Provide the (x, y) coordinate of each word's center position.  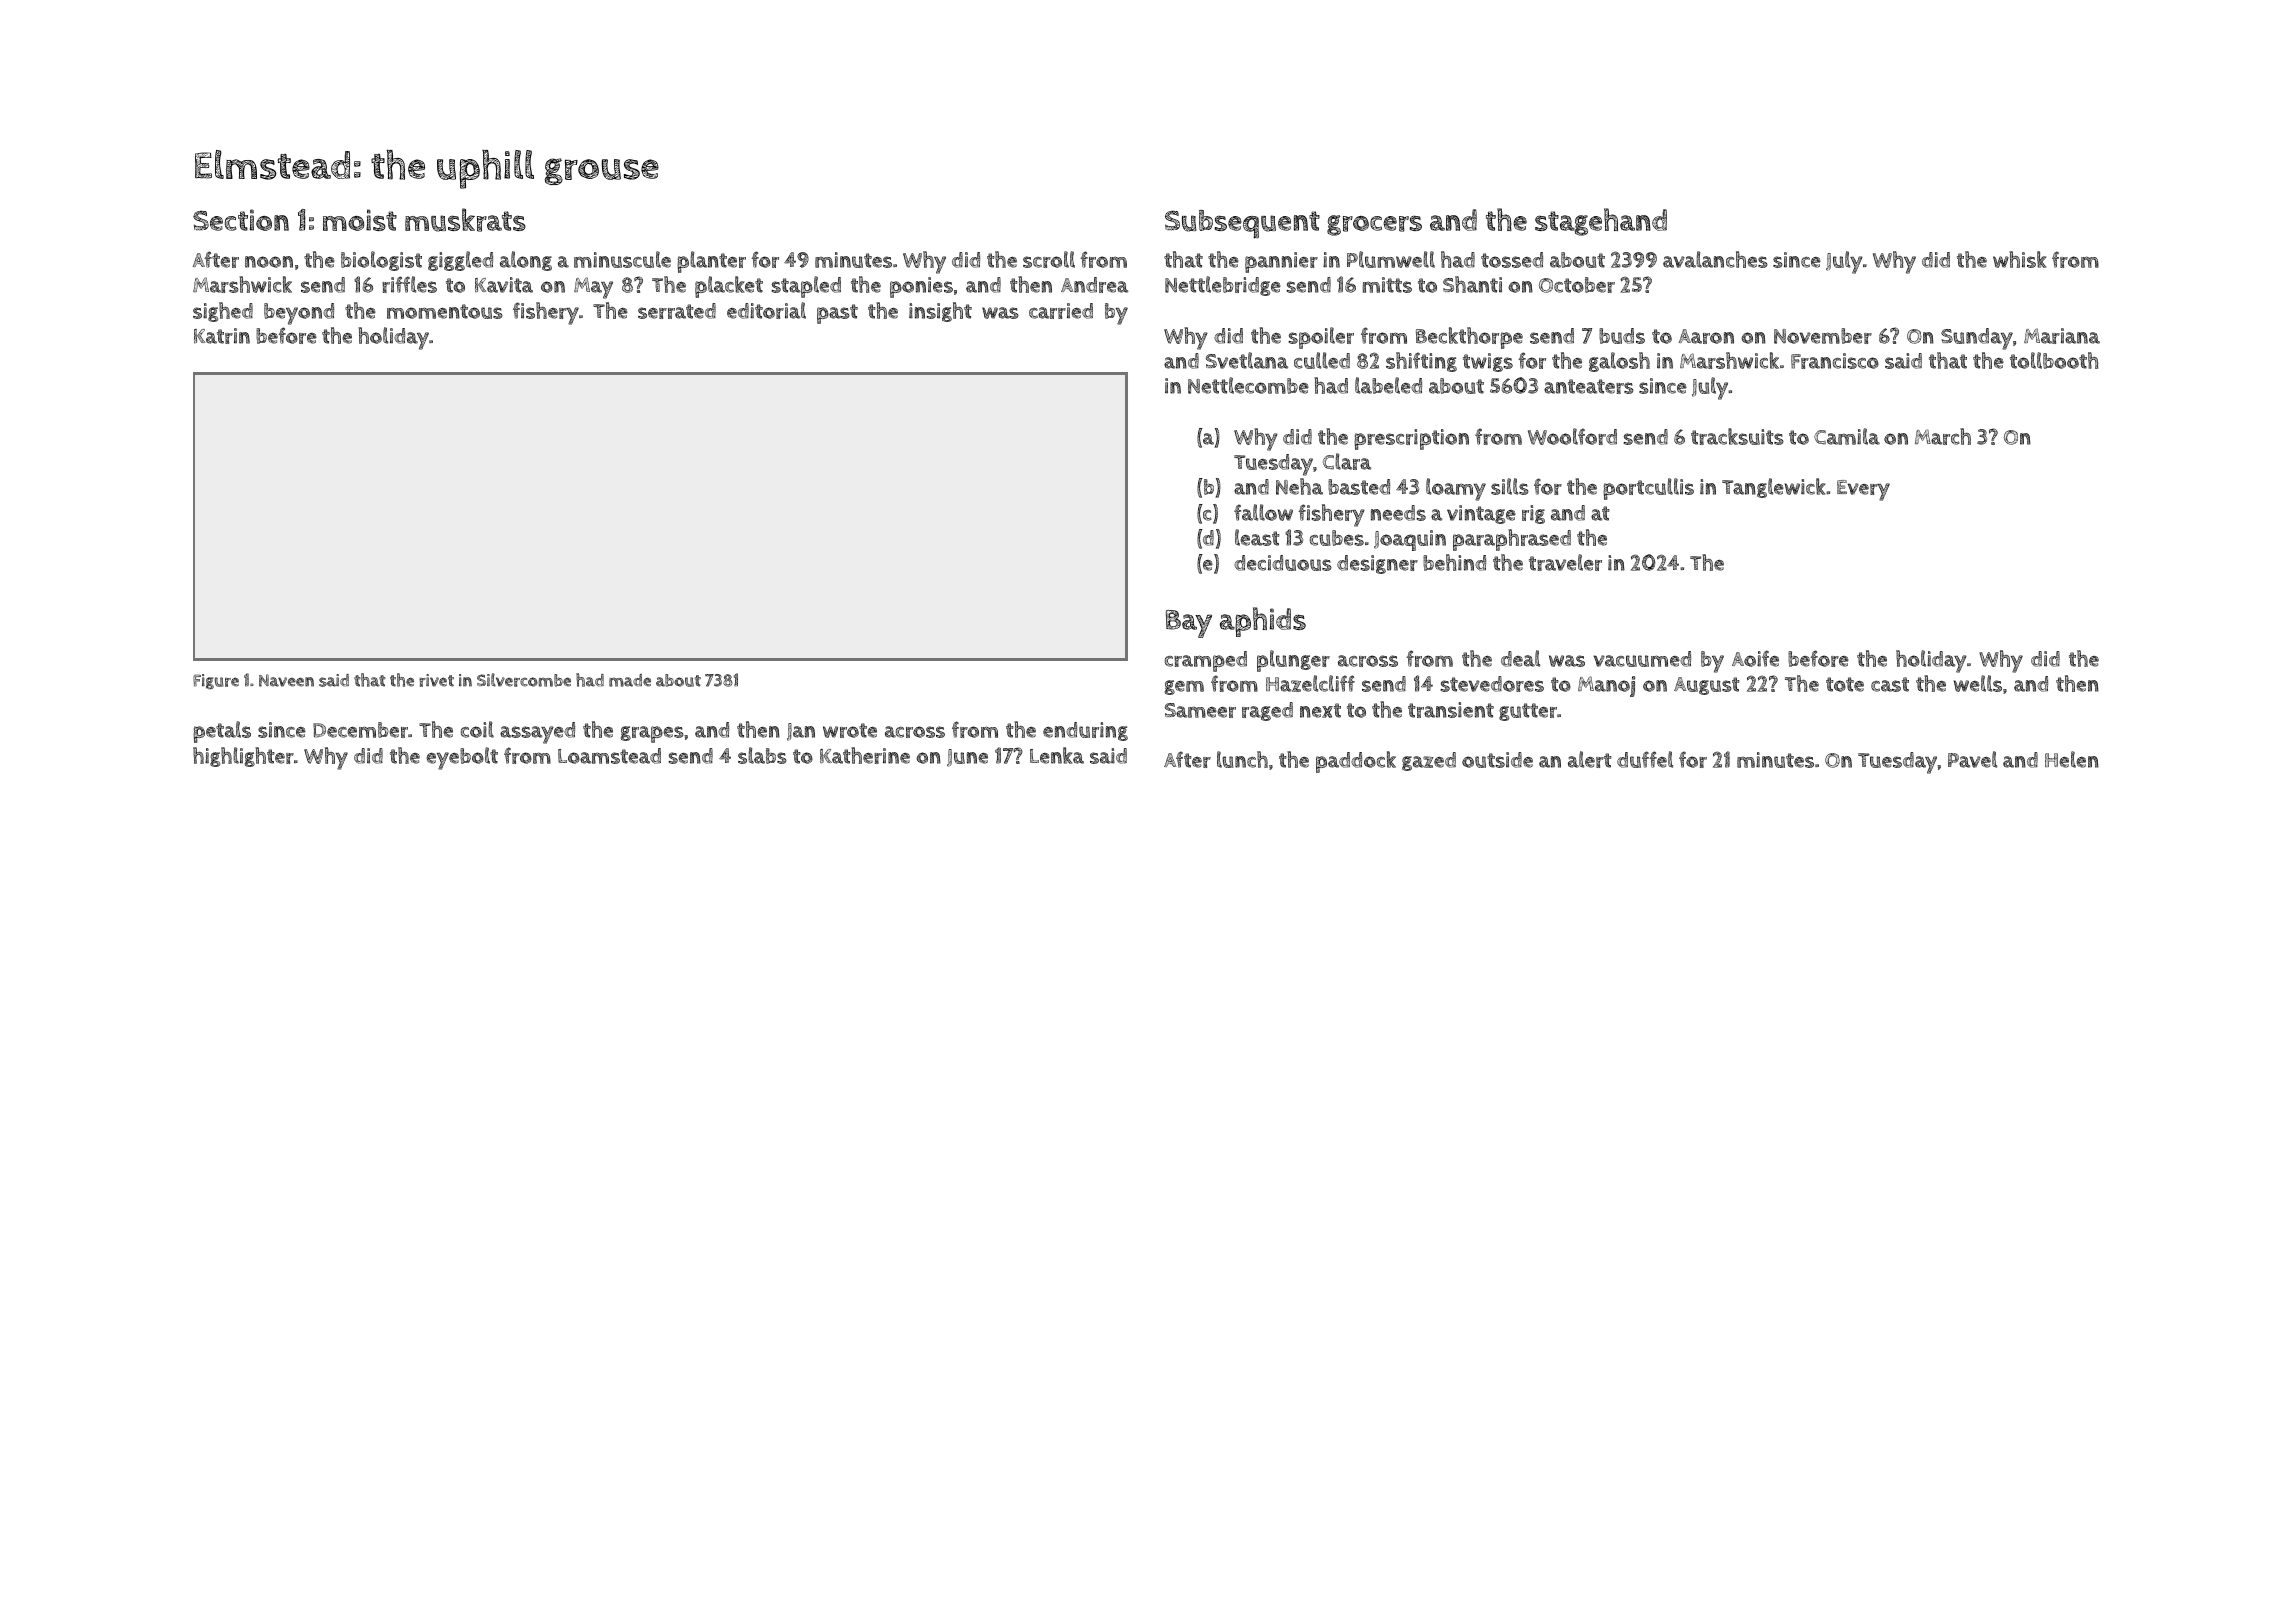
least (1257, 537)
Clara (1347, 461)
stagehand (1601, 222)
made (630, 680)
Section (241, 220)
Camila (1847, 436)
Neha (1299, 486)
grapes (652, 734)
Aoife (1755, 658)
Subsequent (1242, 224)
